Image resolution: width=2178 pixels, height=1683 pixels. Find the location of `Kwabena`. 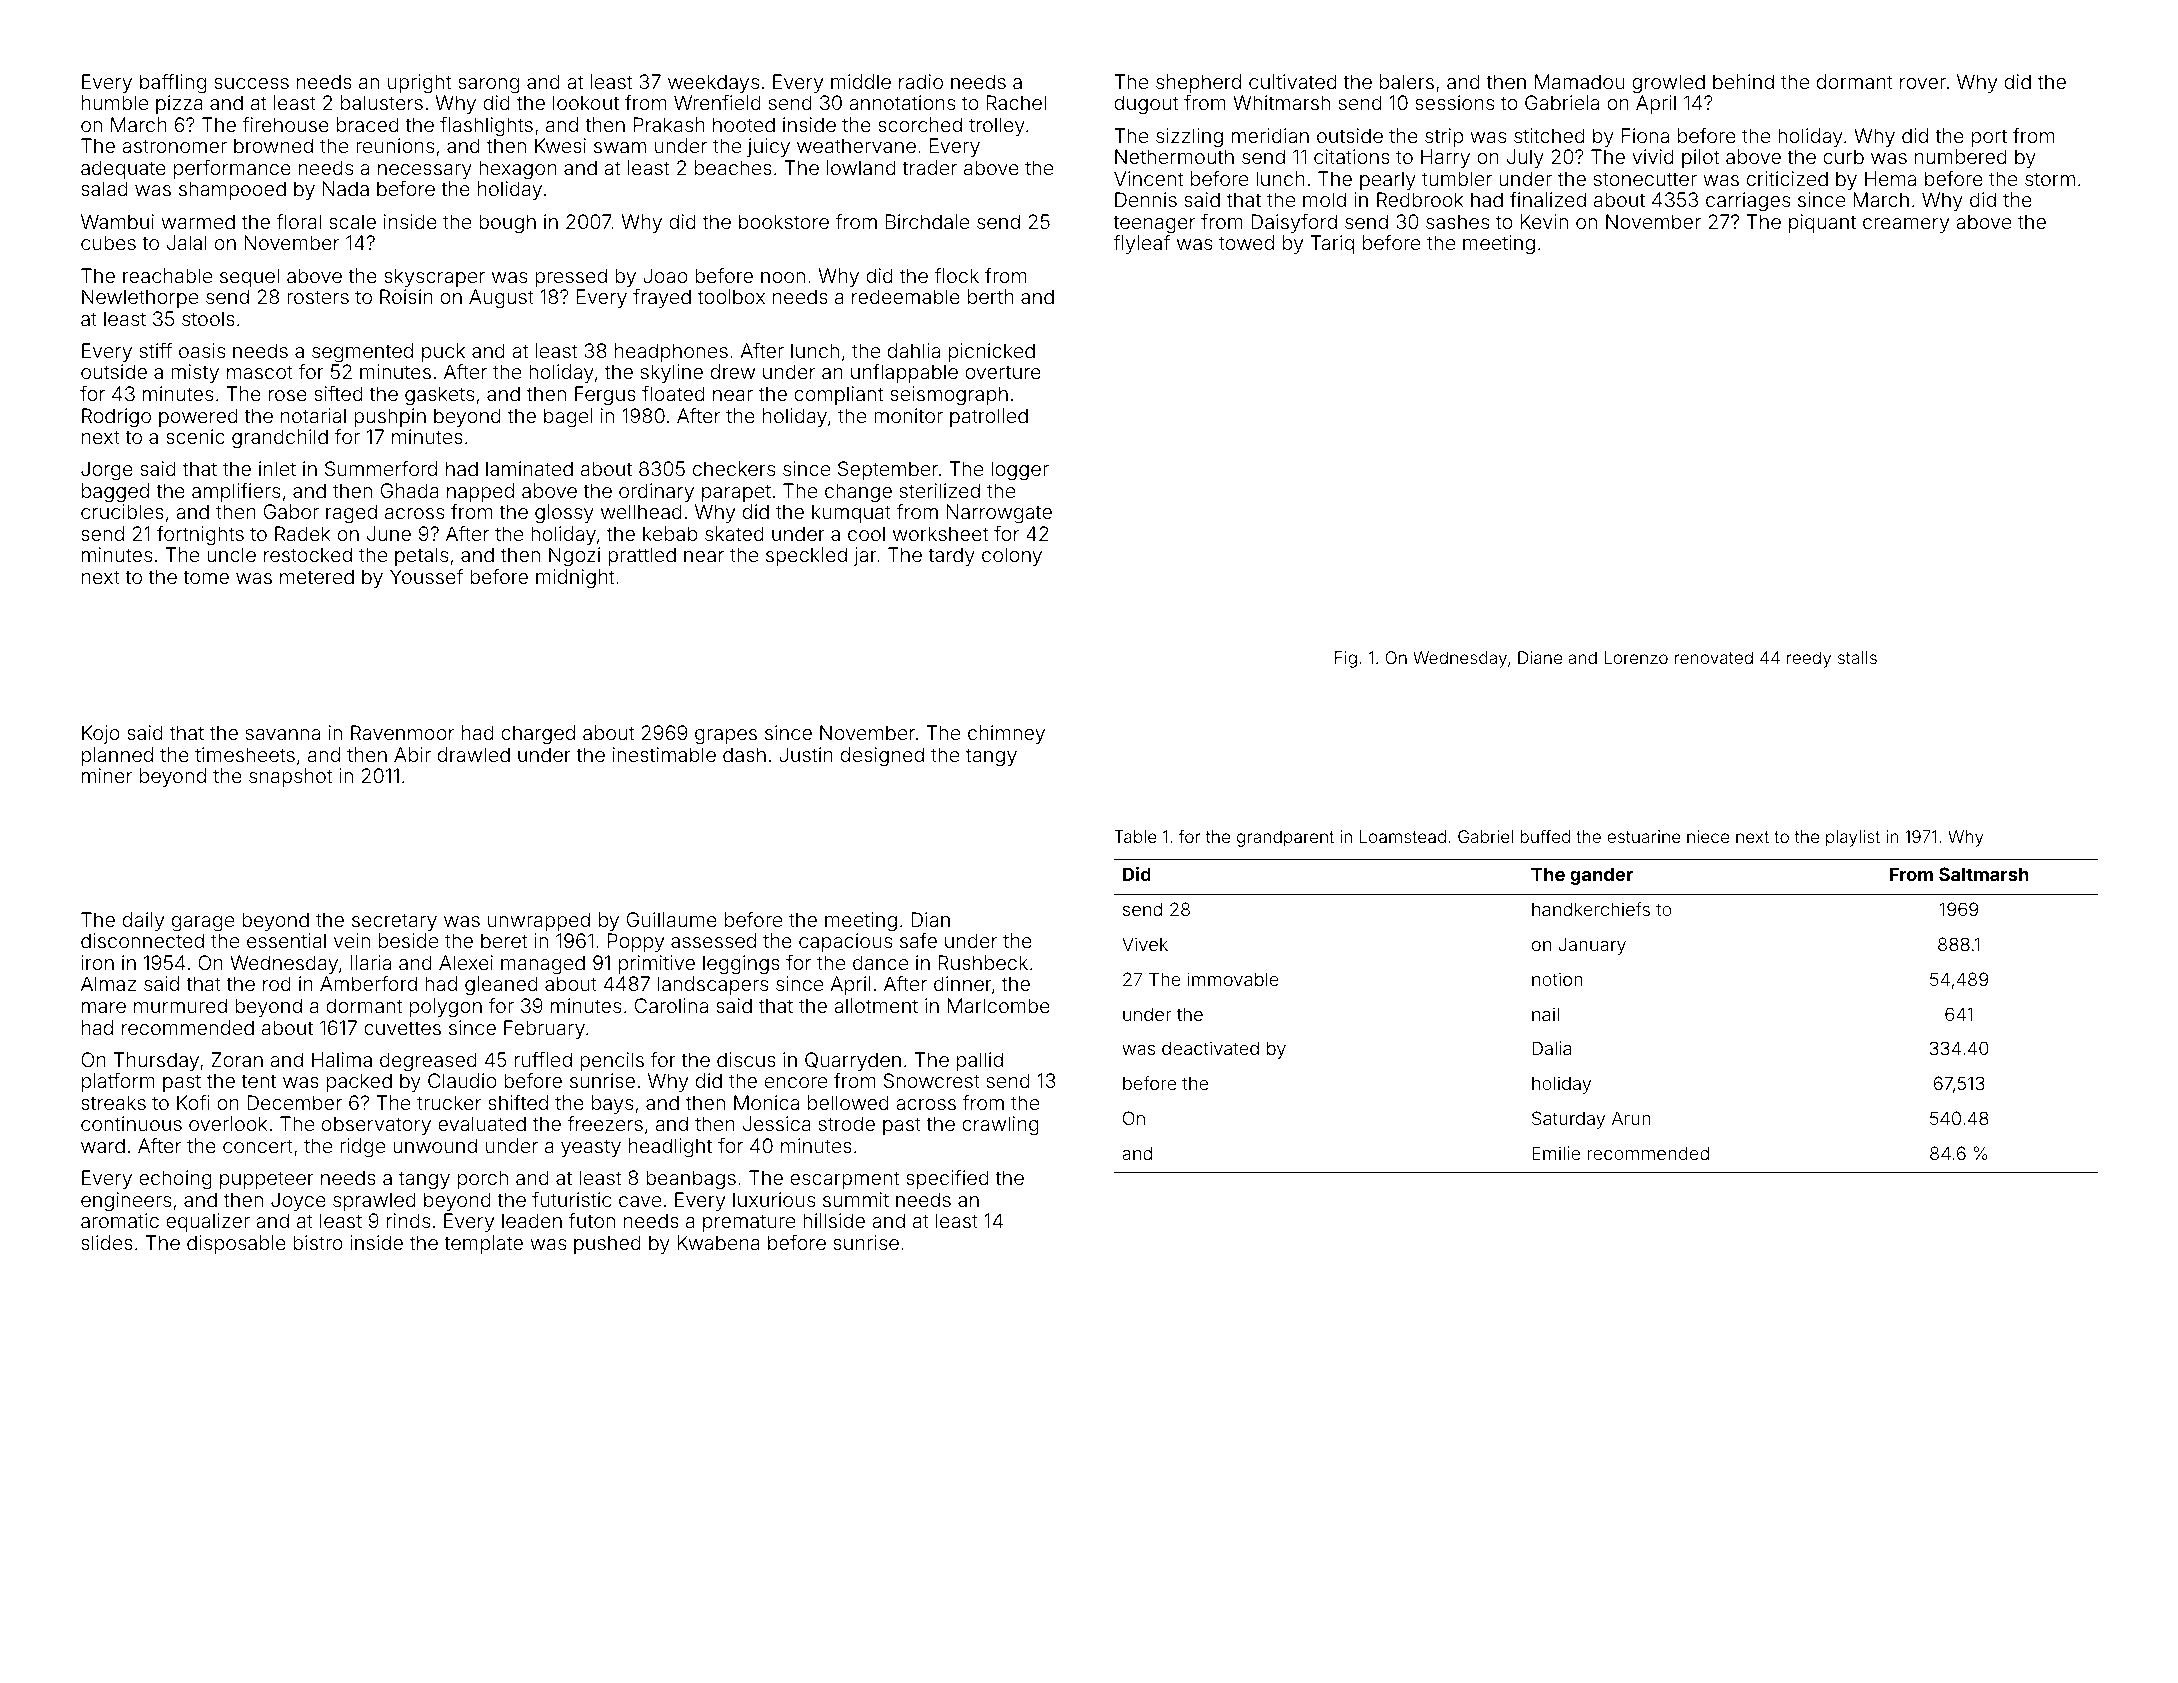

Kwabena is located at coordinates (719, 1242).
